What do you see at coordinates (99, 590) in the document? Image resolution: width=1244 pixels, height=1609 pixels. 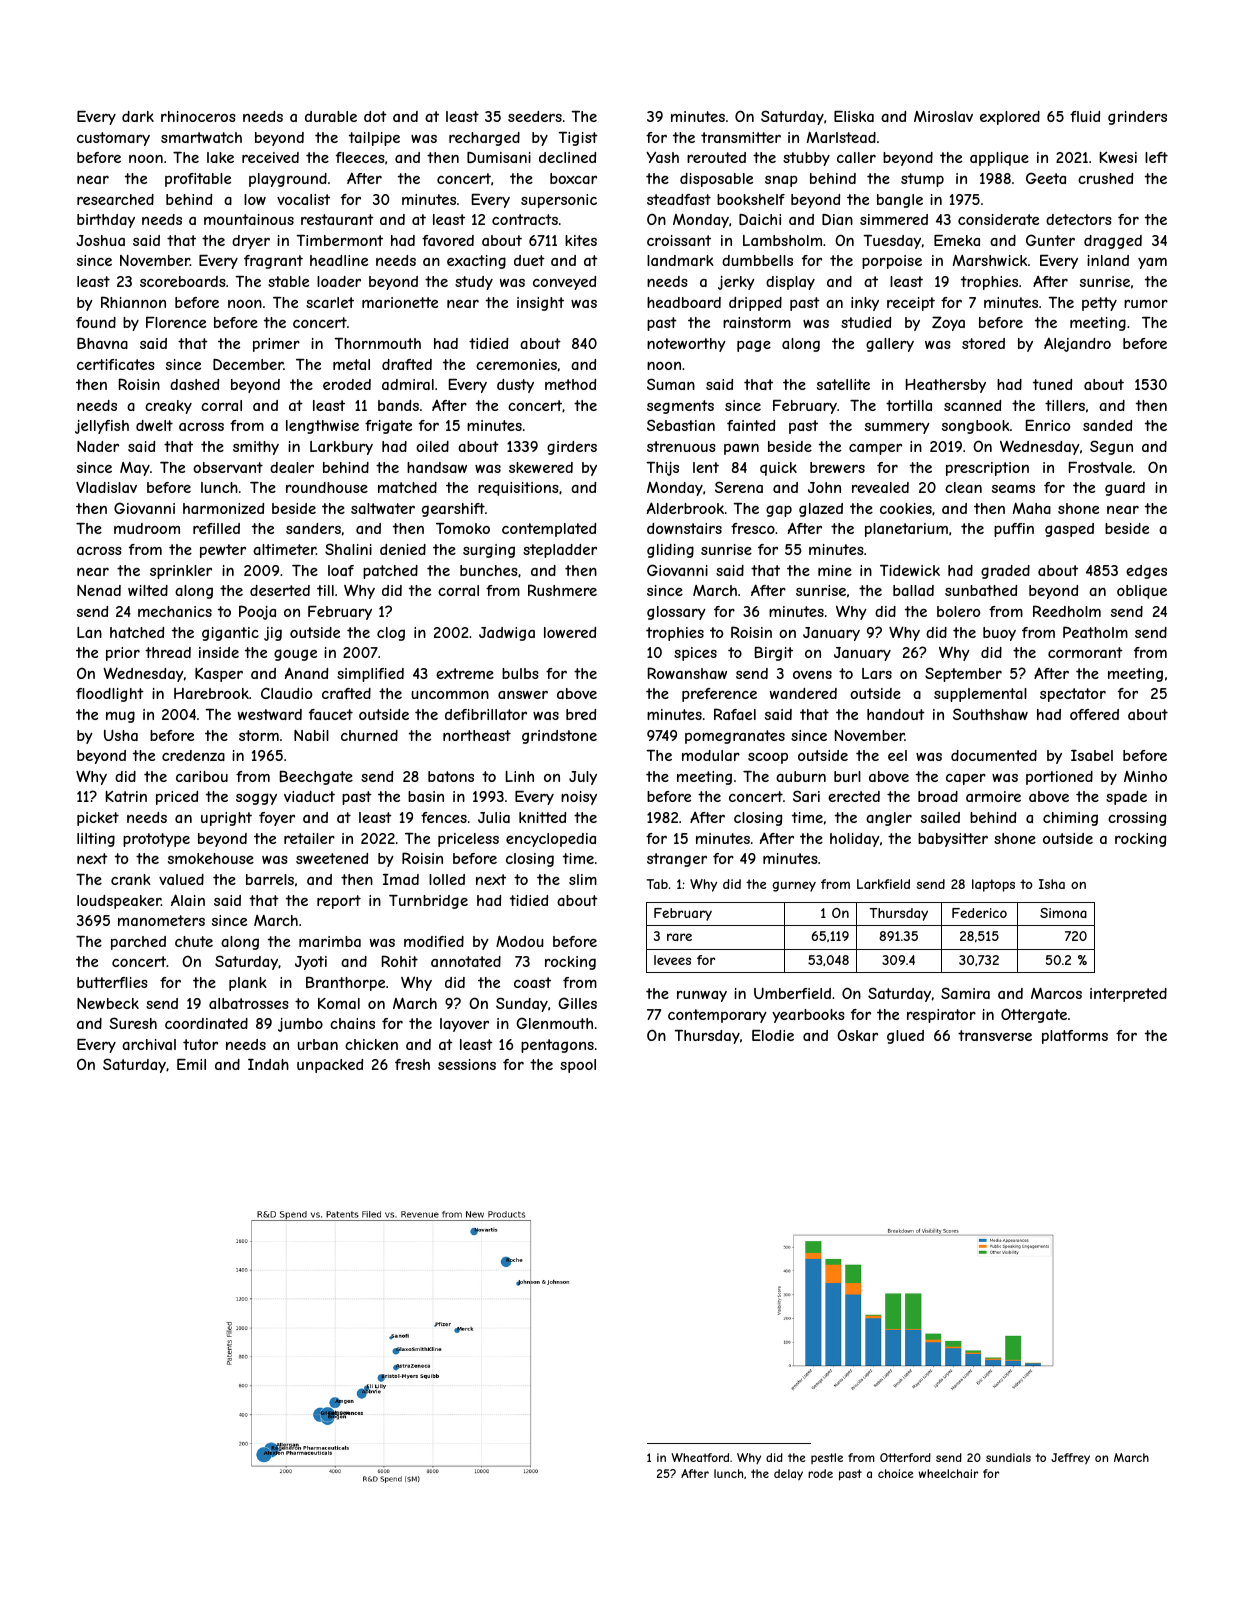 I see `Nenad` at bounding box center [99, 590].
